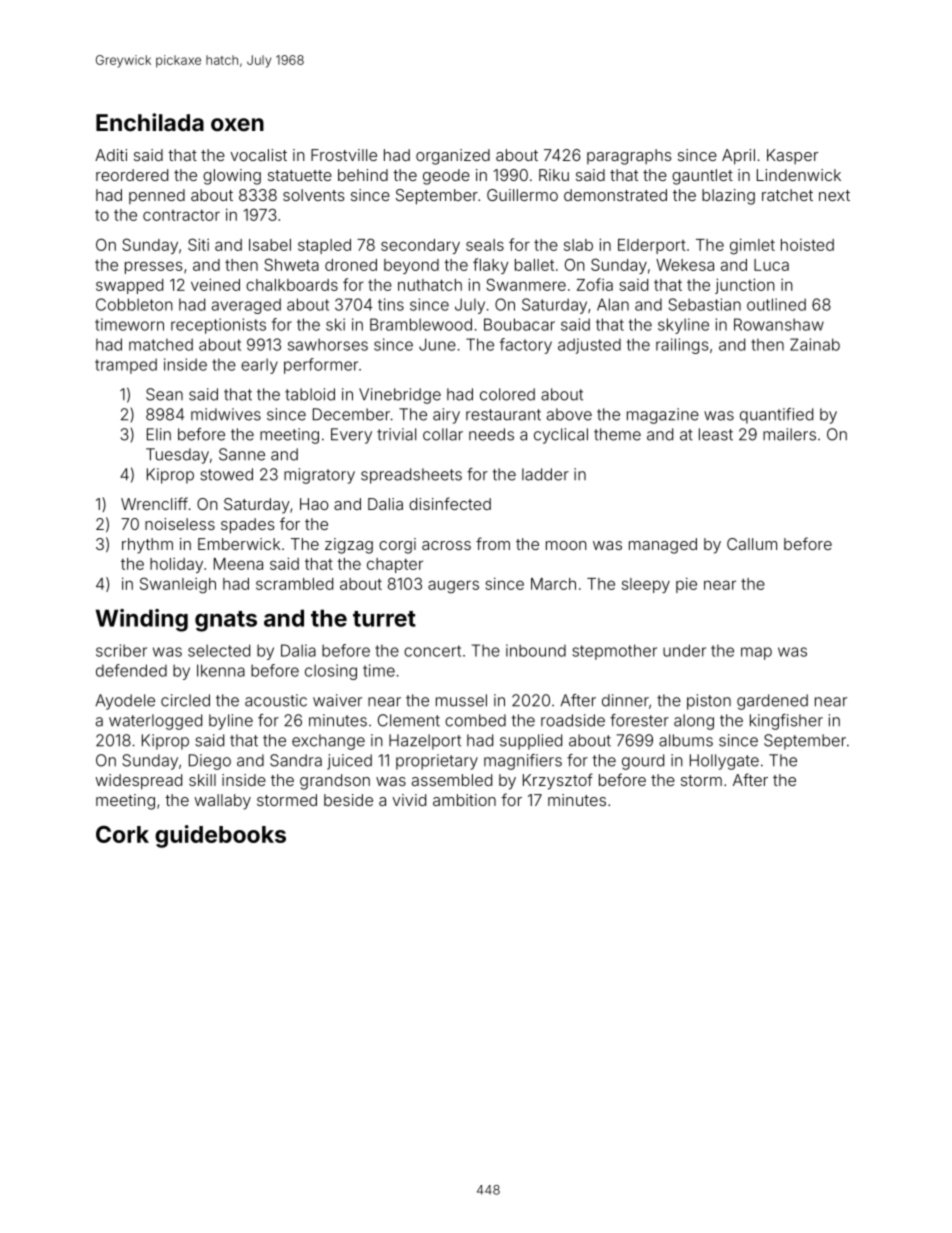 This image has height=1233, width=952. Describe the element at coordinates (461, 700) in the image. I see `mussel` at that location.
